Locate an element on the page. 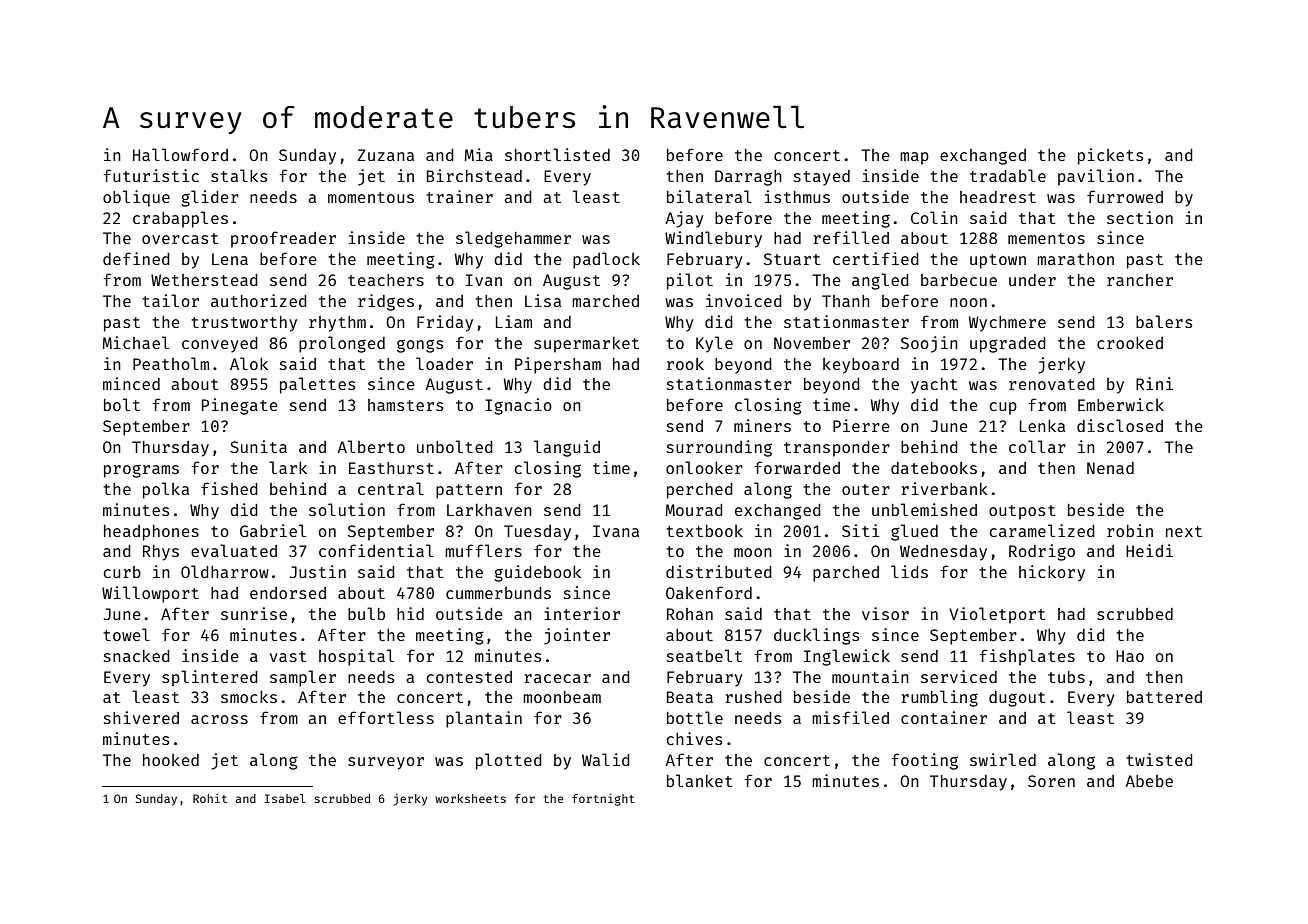  blanket is located at coordinates (700, 780).
